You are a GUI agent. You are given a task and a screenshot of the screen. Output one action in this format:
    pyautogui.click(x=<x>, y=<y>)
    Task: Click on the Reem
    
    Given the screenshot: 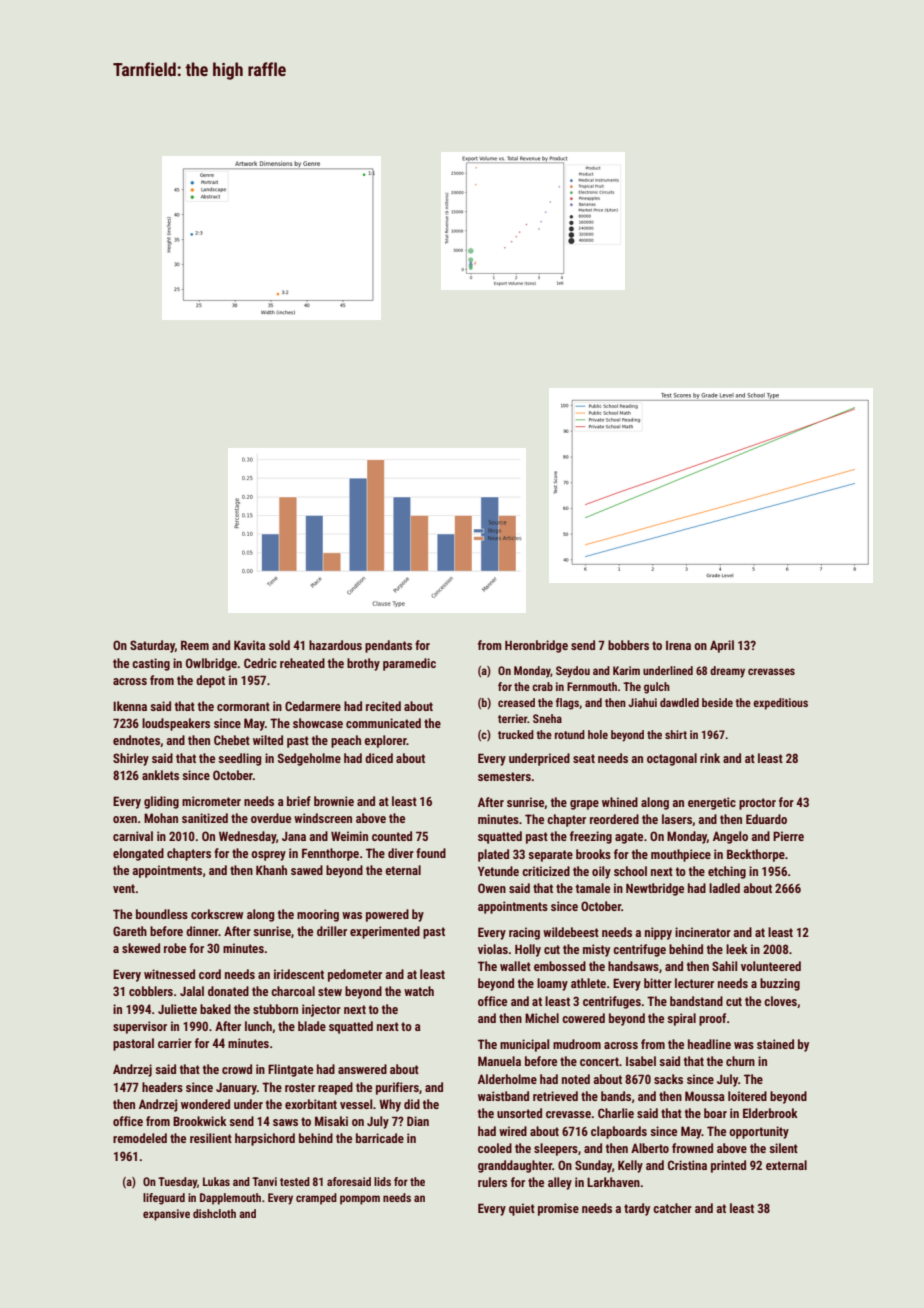 What is the action you would take?
    pyautogui.click(x=195, y=645)
